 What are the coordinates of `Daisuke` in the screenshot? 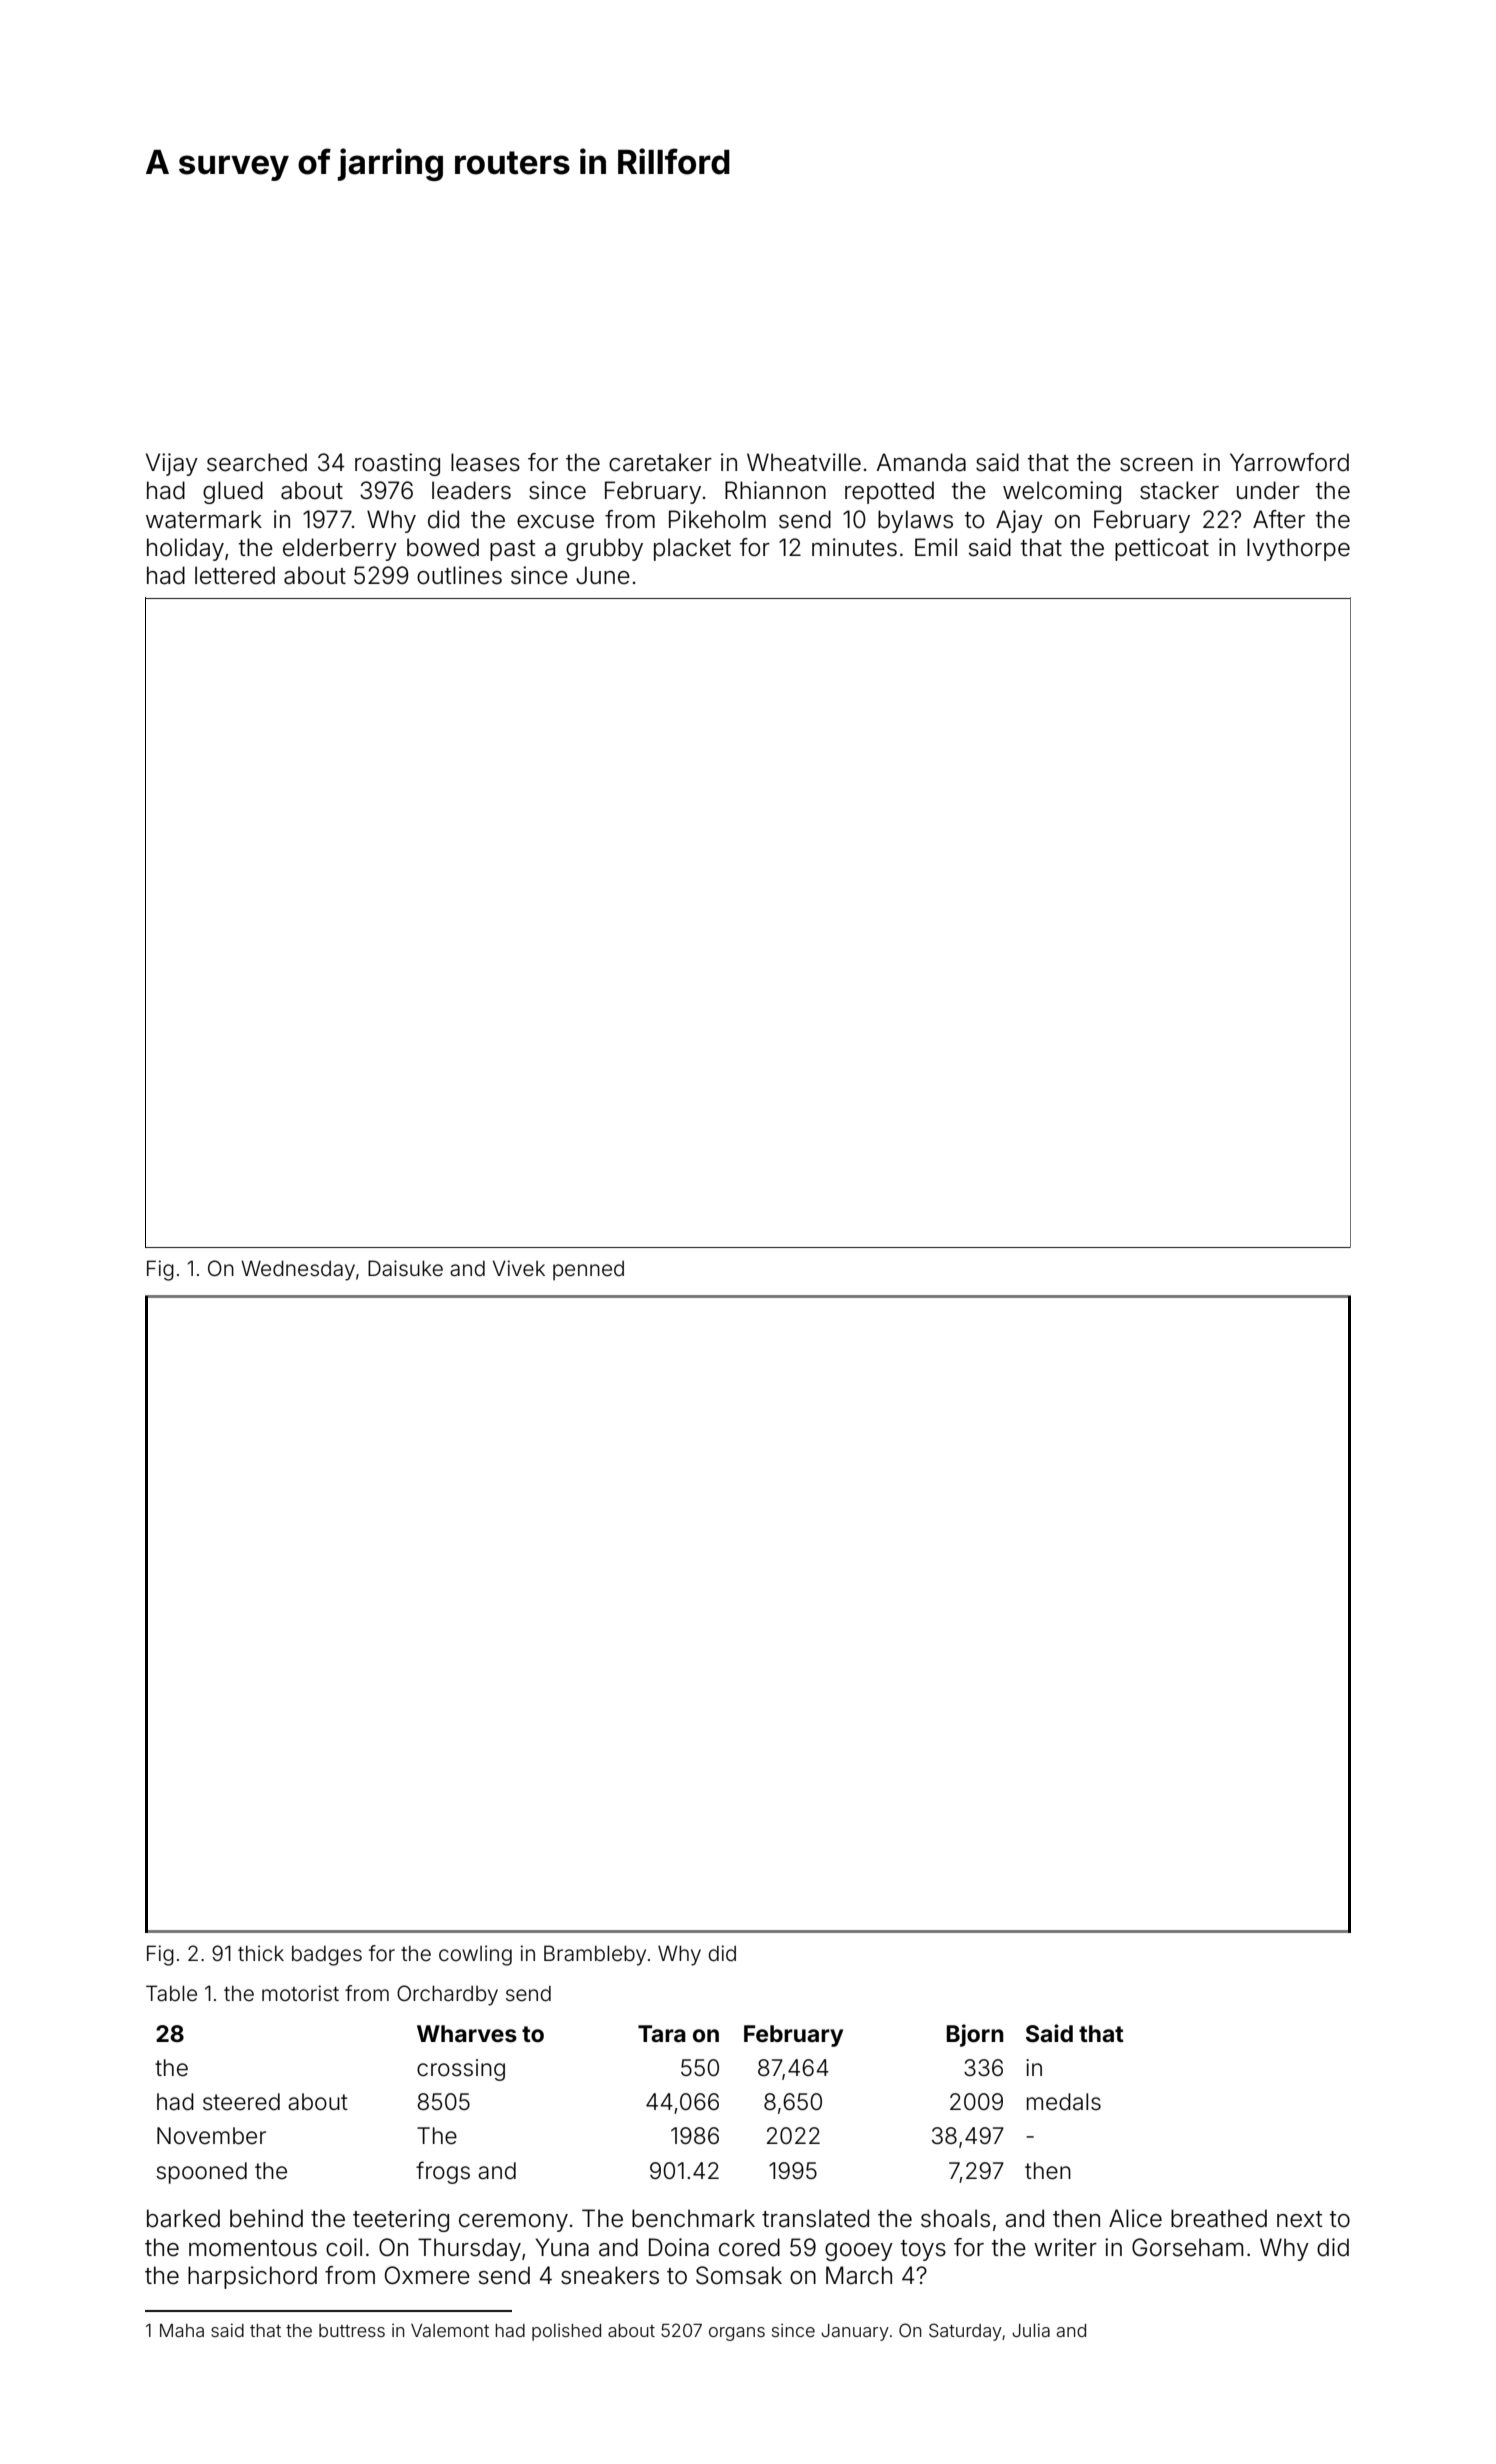 It's located at (405, 1268).
